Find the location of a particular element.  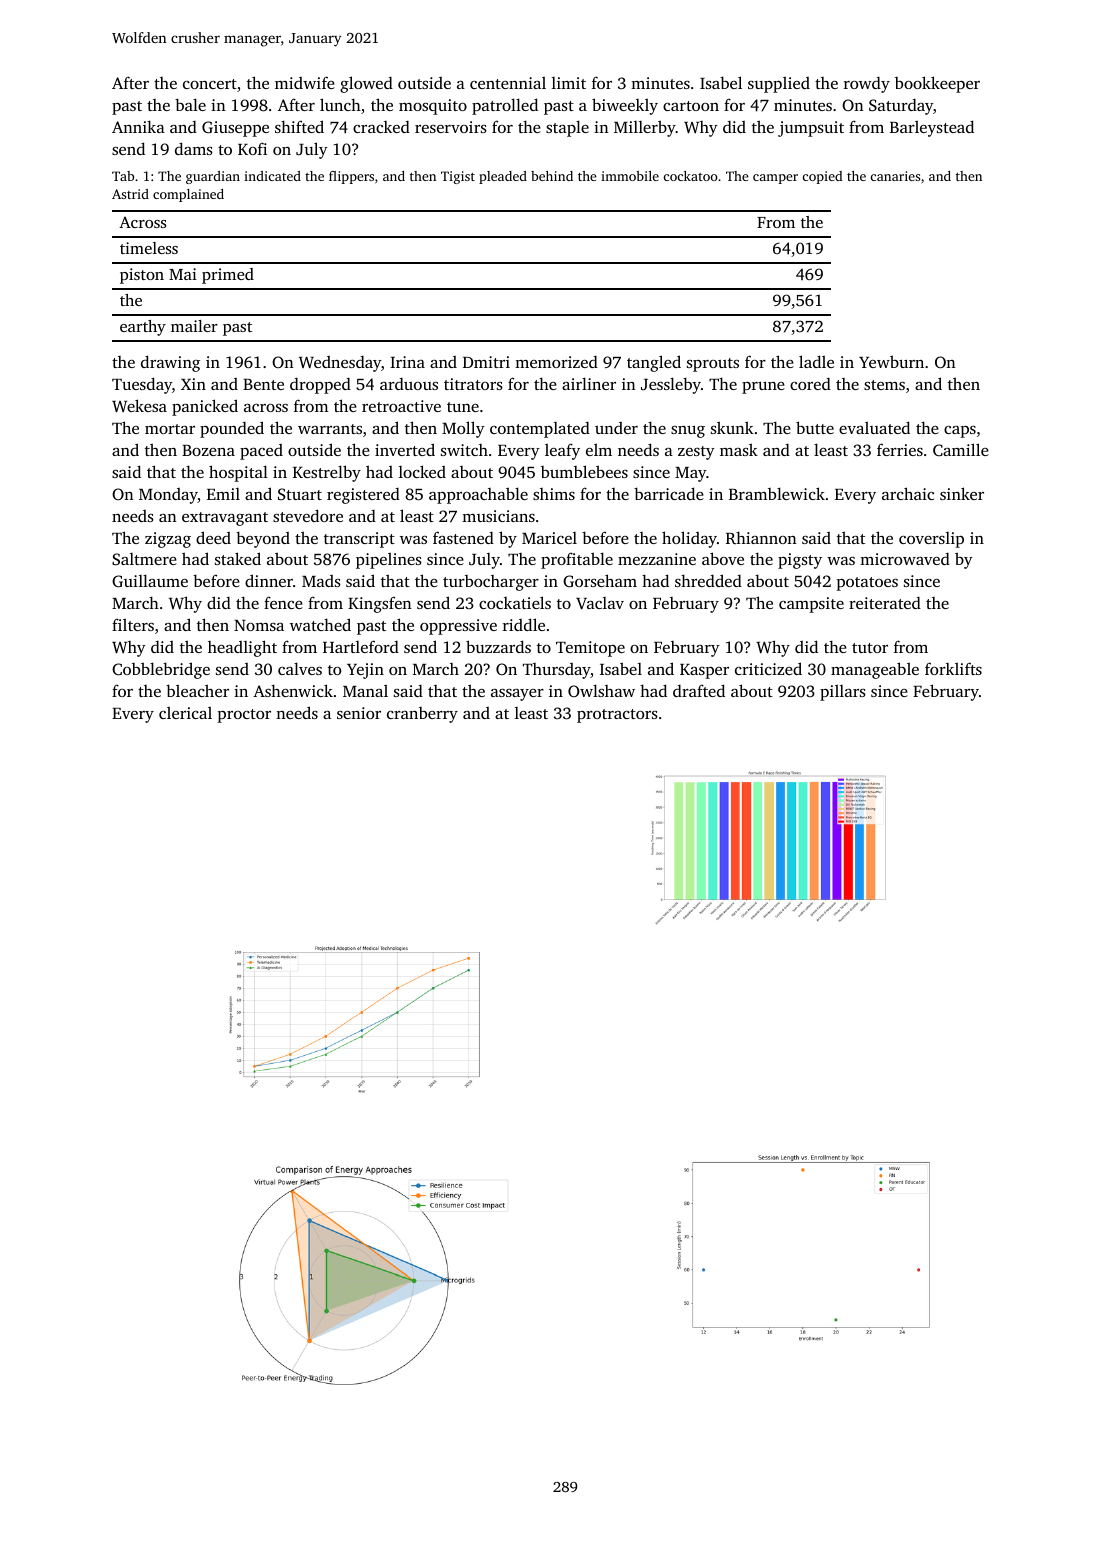

ladle is located at coordinates (816, 361).
